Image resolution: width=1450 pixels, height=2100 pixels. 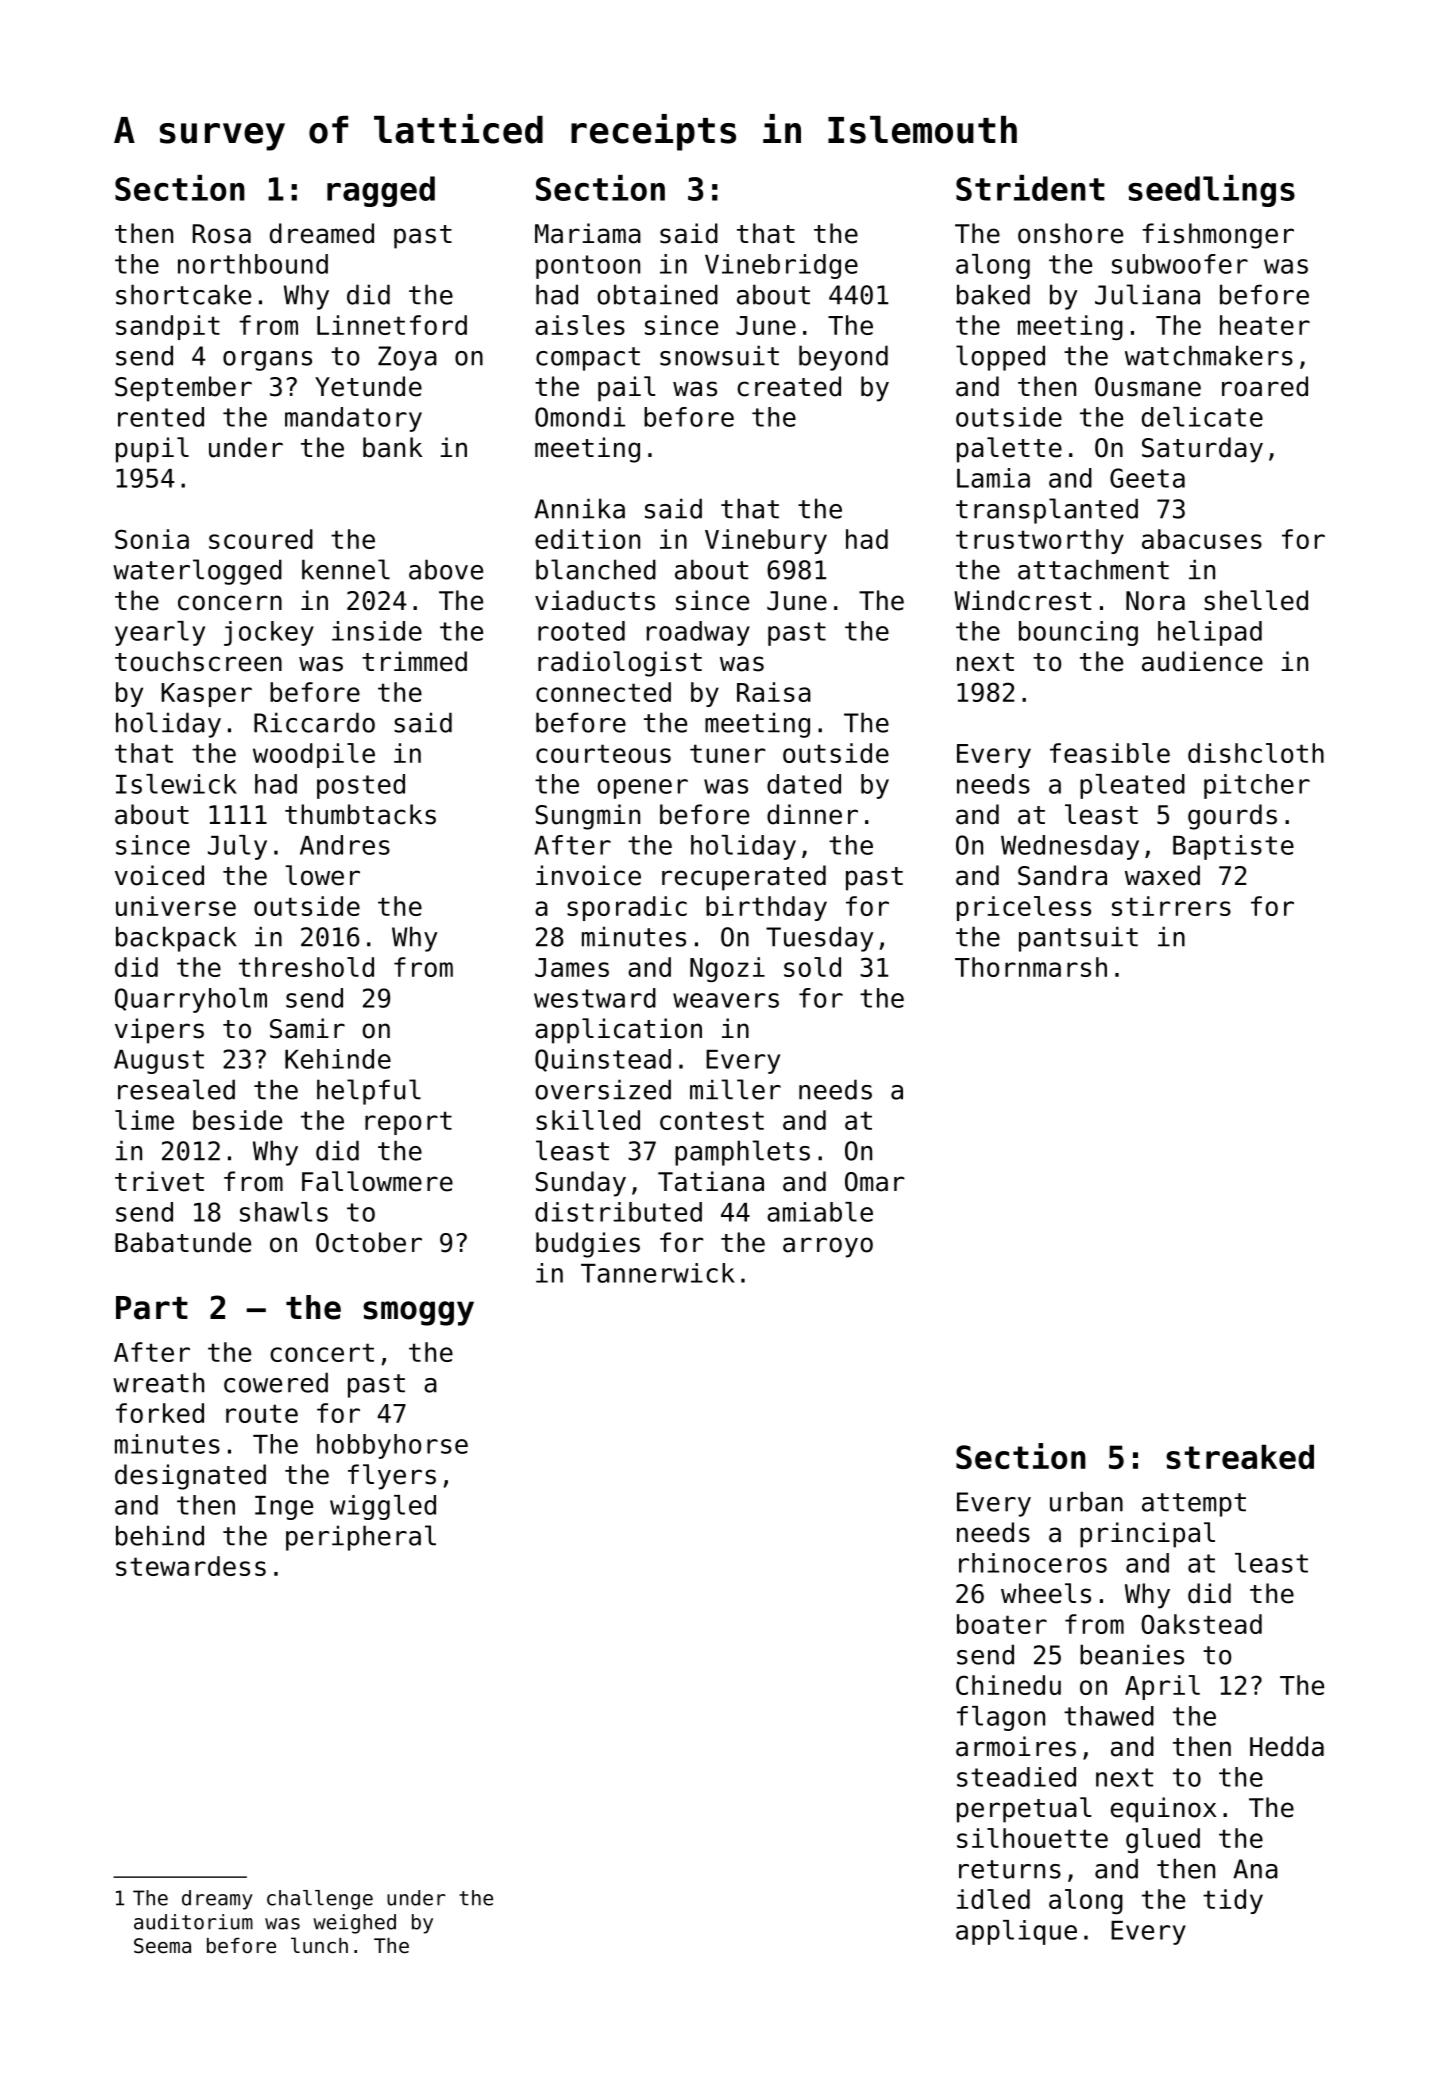 I want to click on arroyo, so click(x=828, y=1247).
